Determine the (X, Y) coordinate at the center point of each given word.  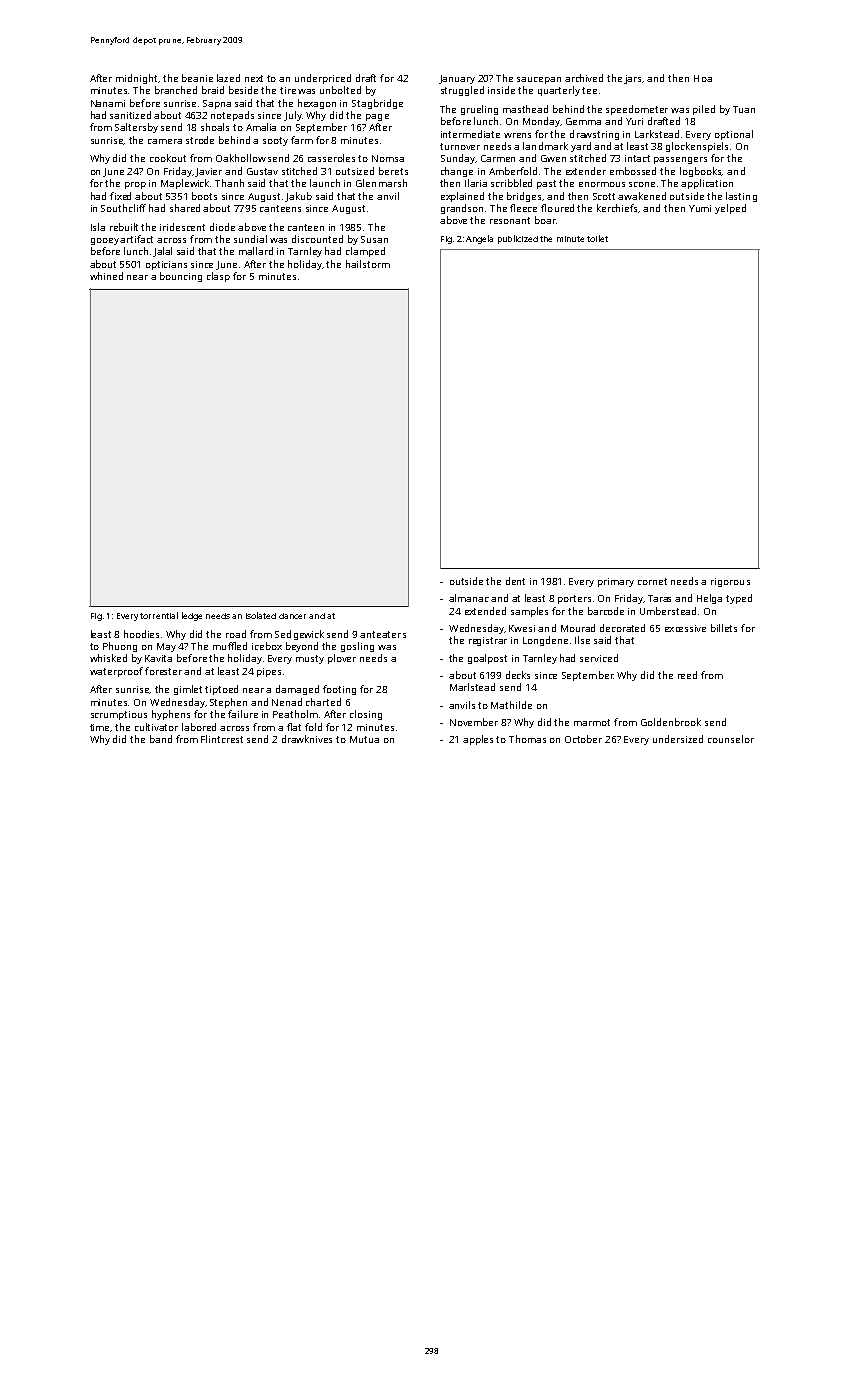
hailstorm (368, 264)
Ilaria (476, 183)
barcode (606, 611)
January (457, 79)
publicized (518, 239)
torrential (159, 615)
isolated (261, 615)
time (100, 728)
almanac (469, 598)
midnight (137, 79)
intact (637, 158)
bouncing (181, 277)
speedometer (637, 110)
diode (222, 227)
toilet (597, 238)
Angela (479, 239)
